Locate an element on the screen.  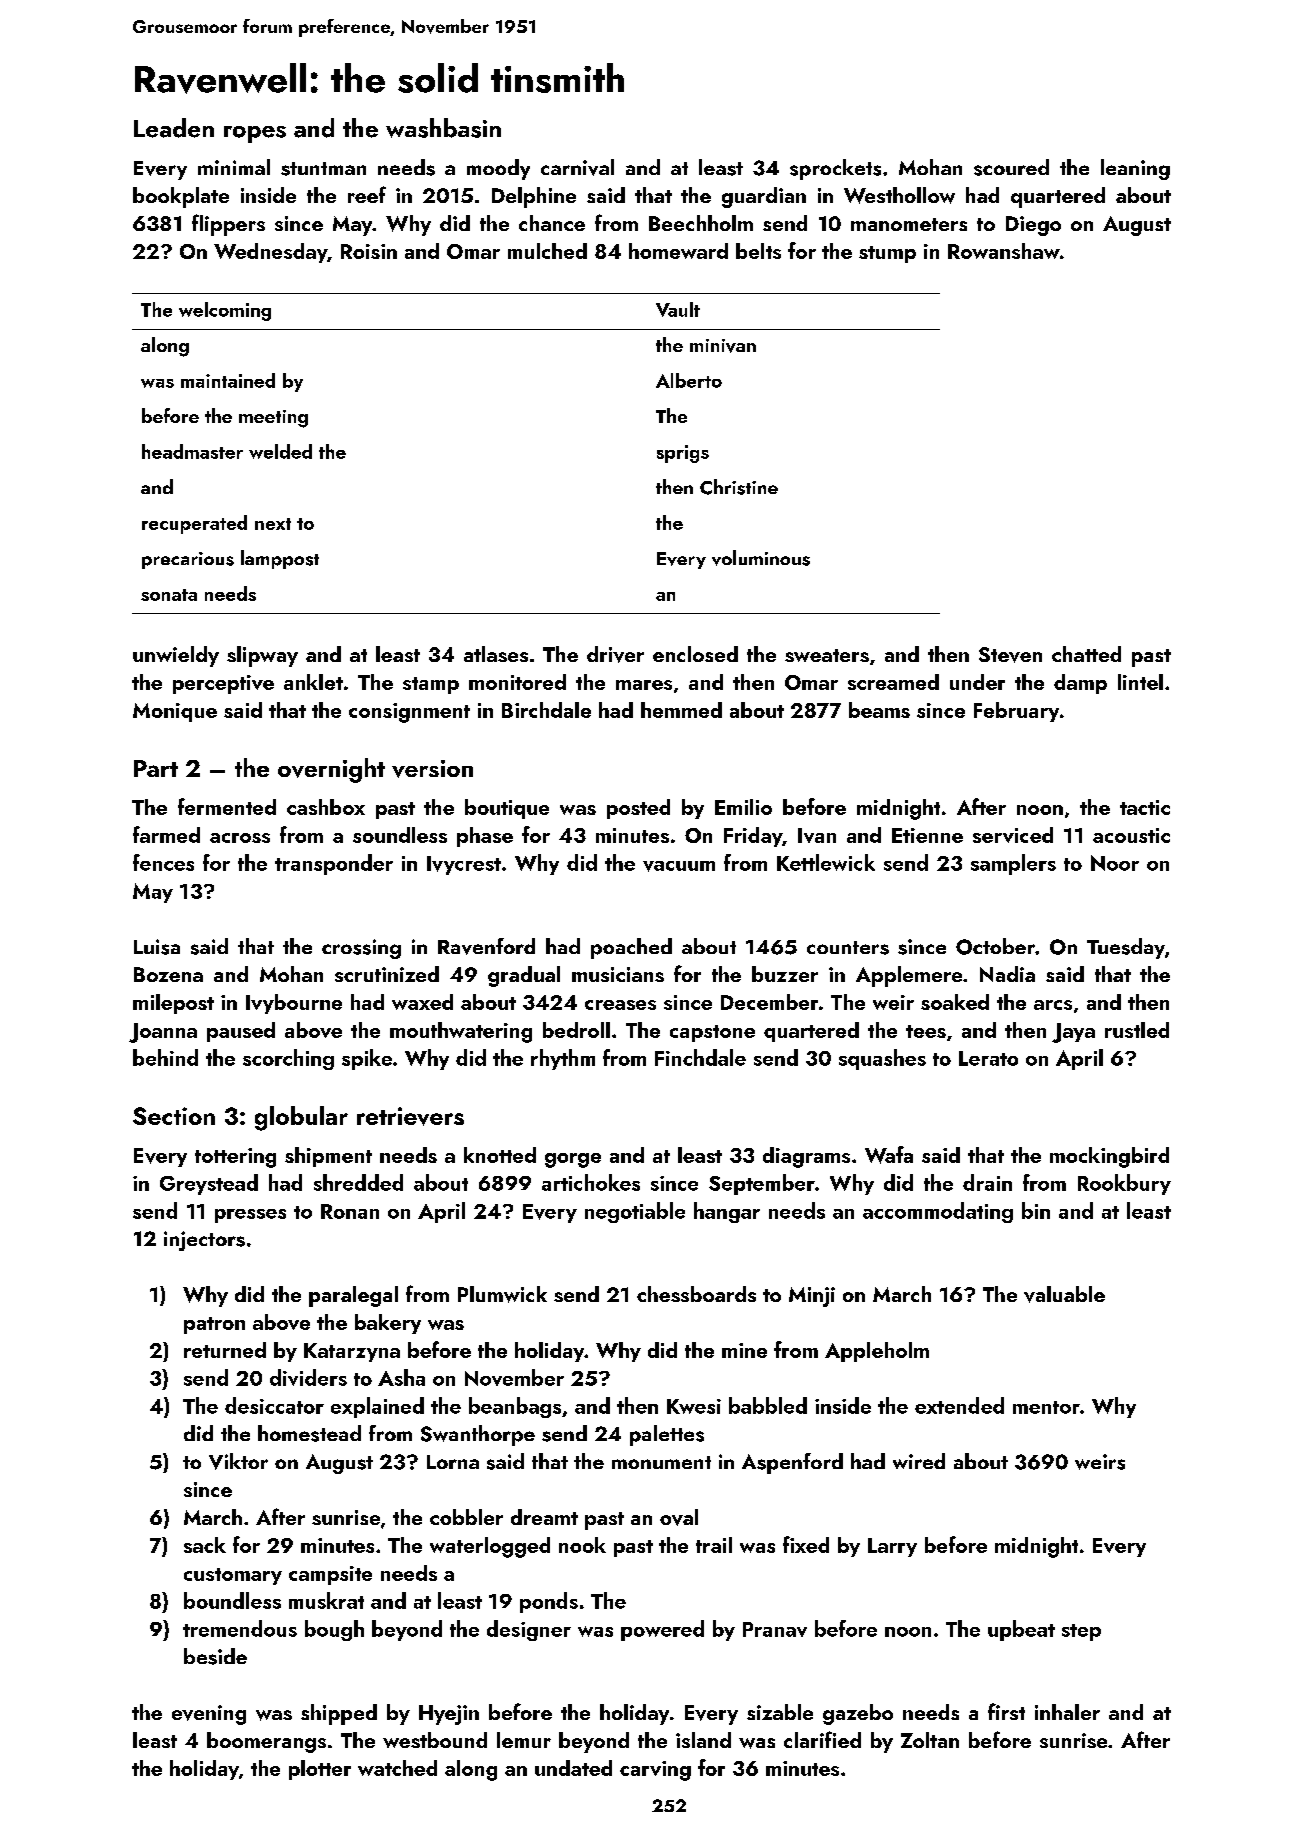
patron is located at coordinates (214, 1325).
